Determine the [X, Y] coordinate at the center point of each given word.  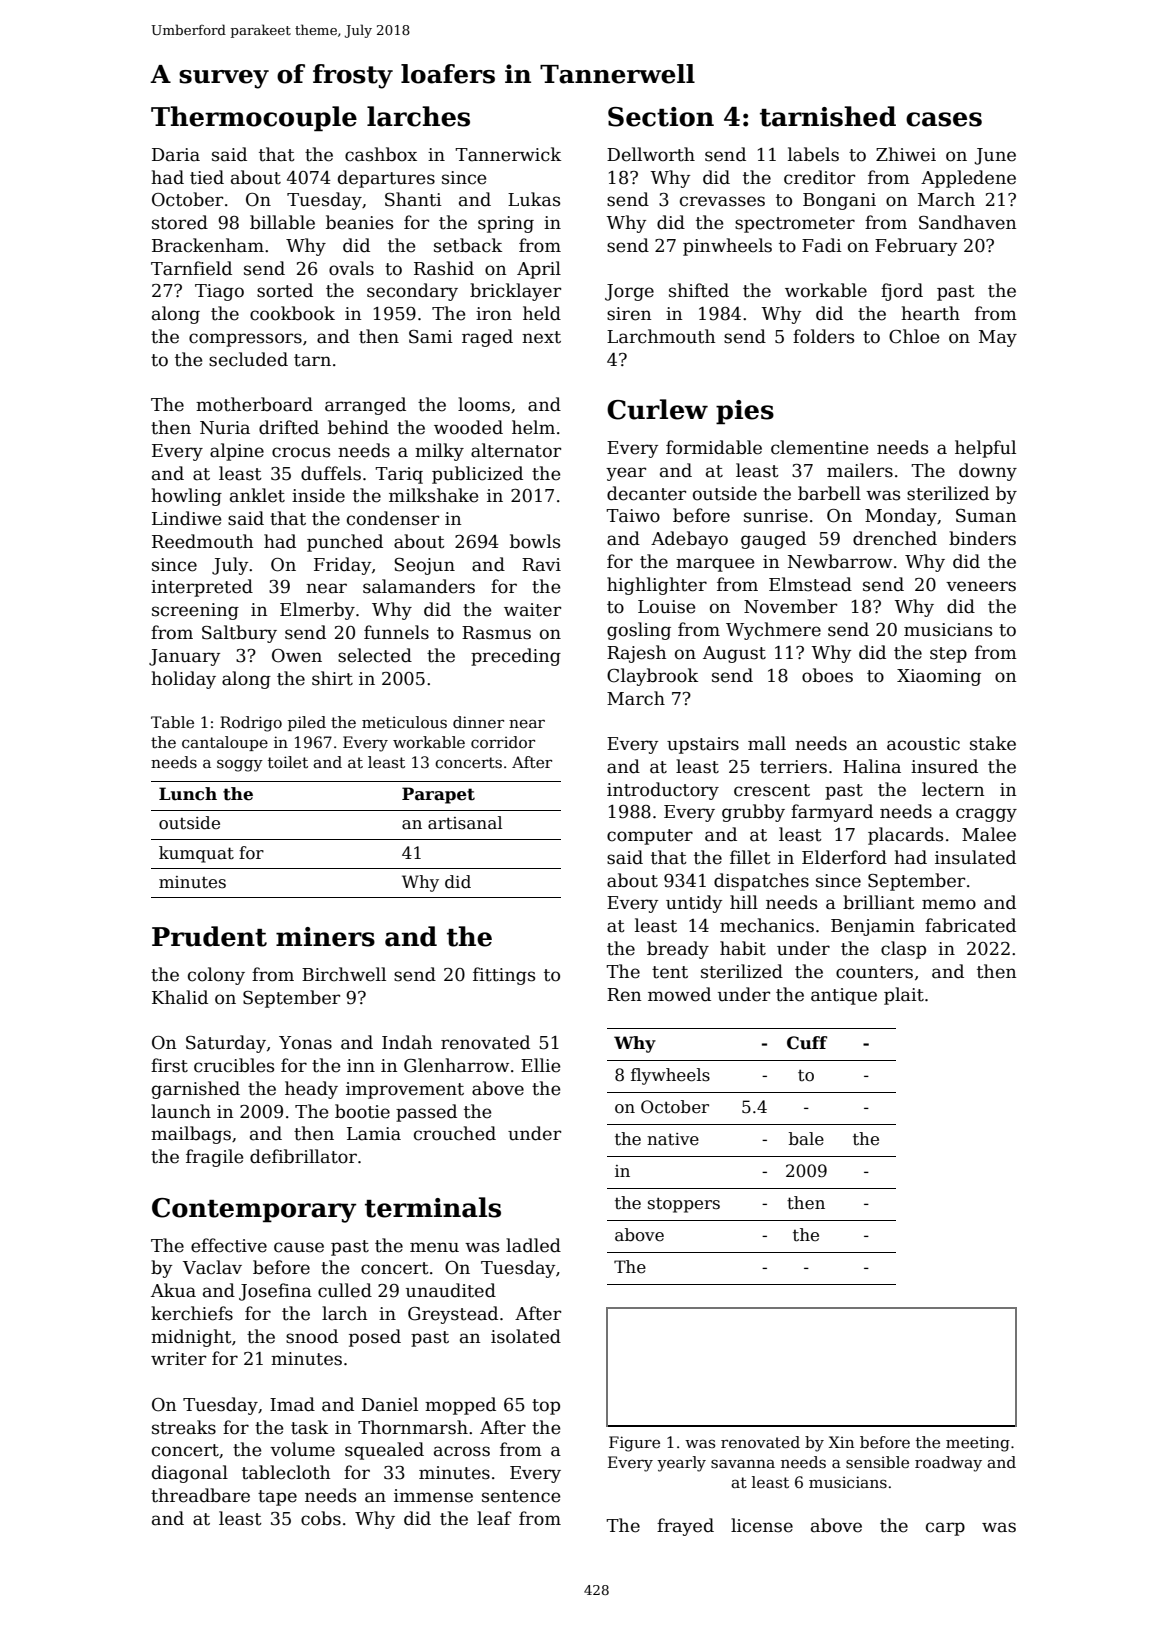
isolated [526, 1336]
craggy [986, 815]
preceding [516, 657]
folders [823, 336]
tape [277, 1498]
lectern [953, 789]
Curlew [657, 409]
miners [325, 937]
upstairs [703, 745]
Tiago [219, 292]
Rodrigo [251, 724]
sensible [877, 1462]
